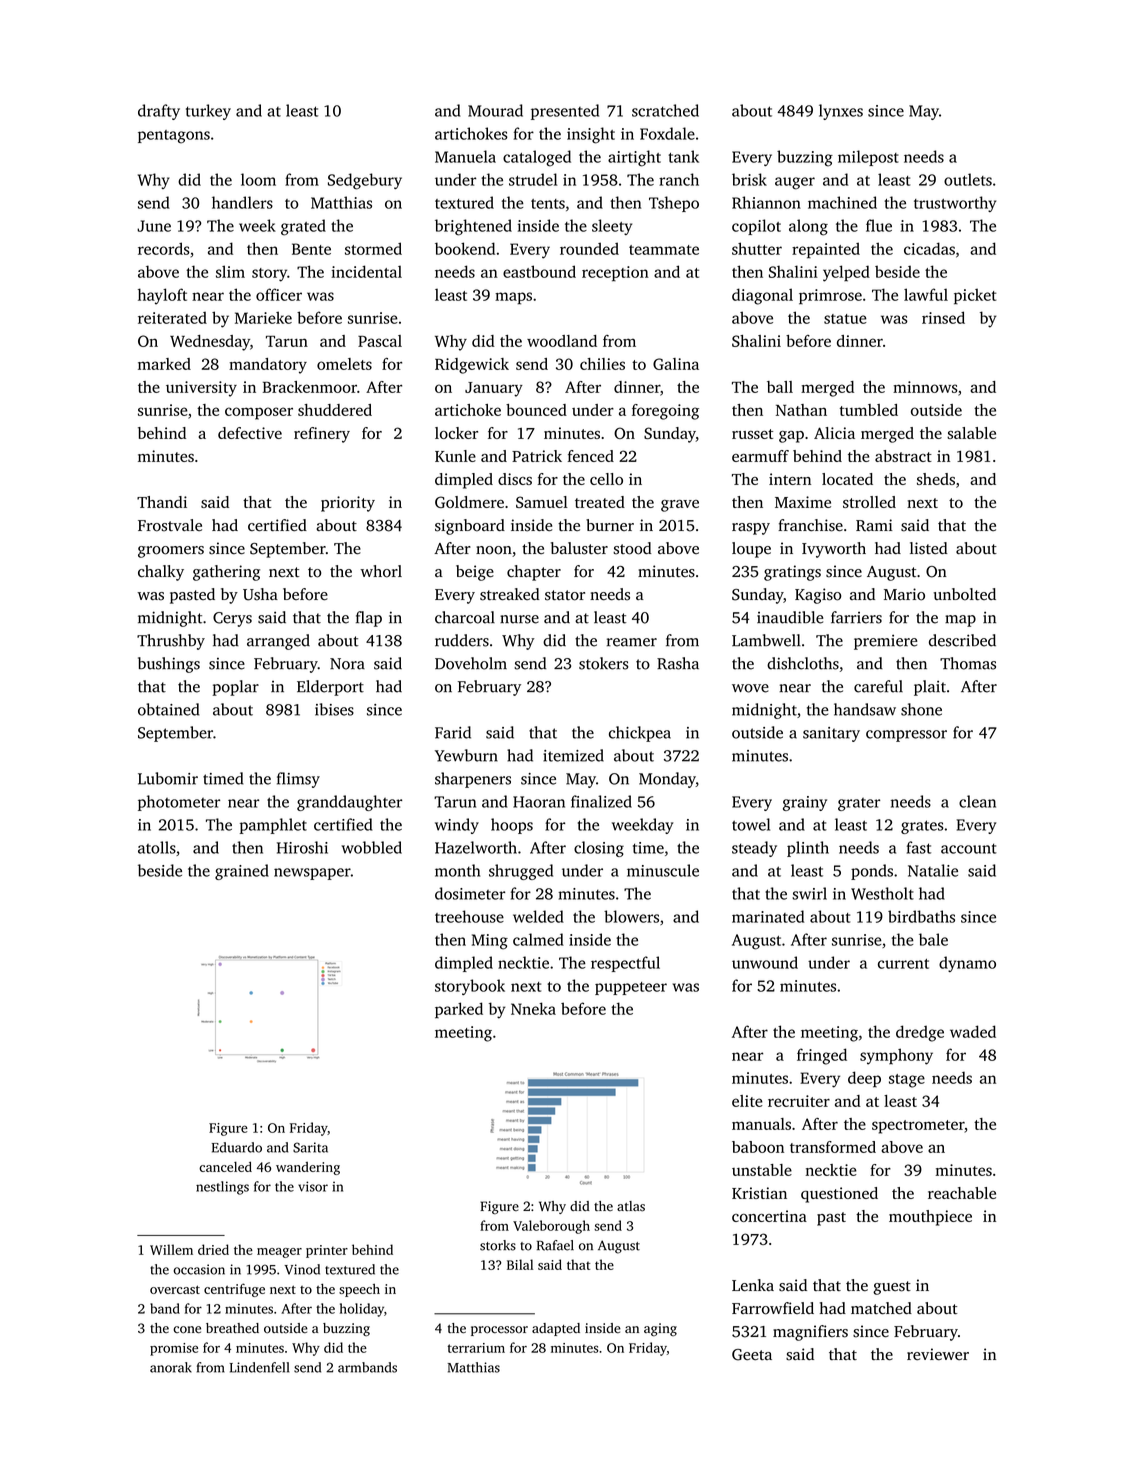 The height and width of the screenshot is (1468, 1134). I want to click on waded, so click(973, 1031).
